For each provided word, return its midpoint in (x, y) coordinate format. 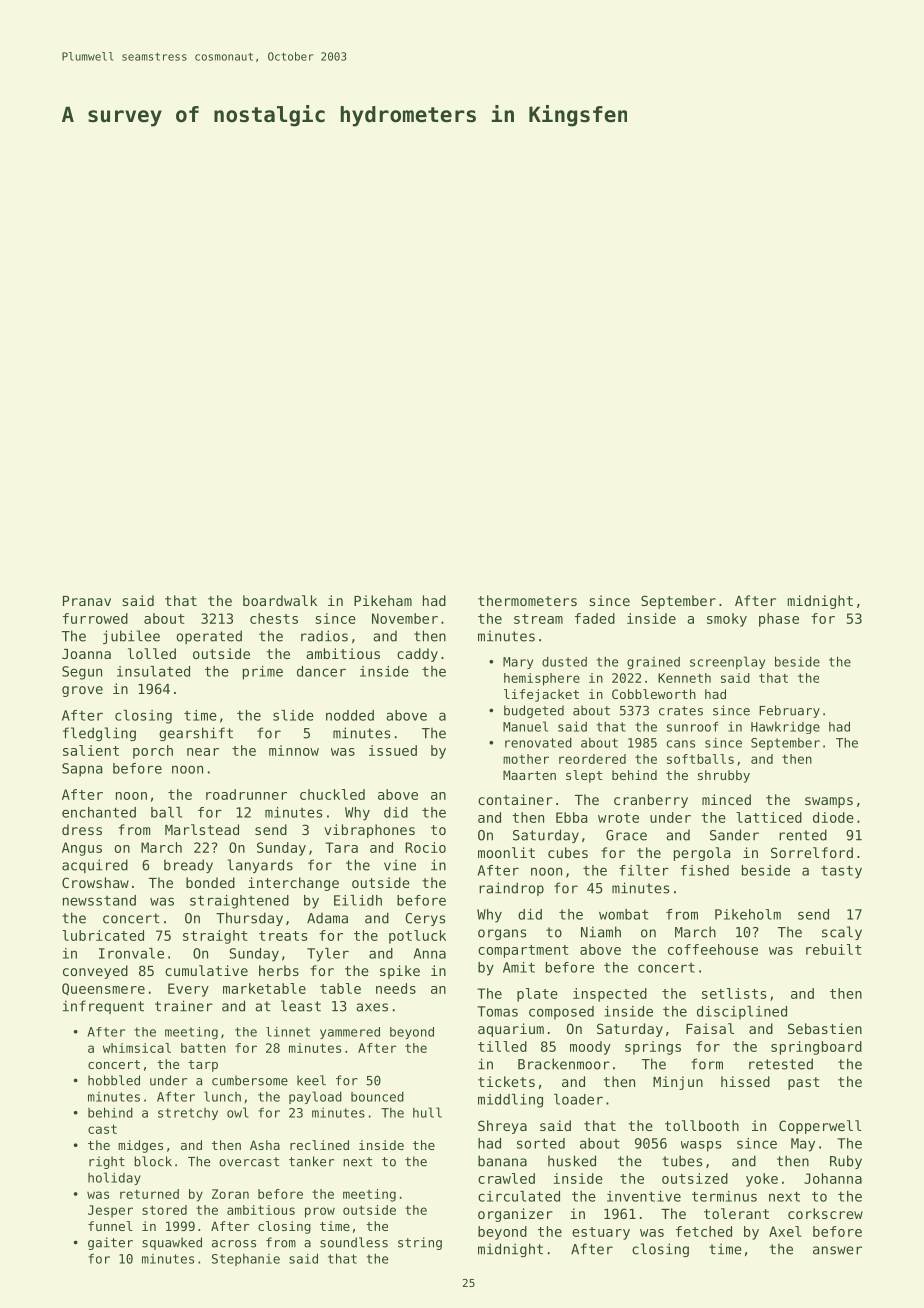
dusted (564, 662)
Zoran (230, 1194)
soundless (354, 1242)
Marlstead (202, 829)
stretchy (188, 1114)
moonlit (506, 852)
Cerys (425, 919)
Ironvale (131, 953)
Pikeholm (748, 914)
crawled (506, 1178)
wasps (701, 1146)
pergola (702, 854)
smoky (727, 620)
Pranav (87, 601)
